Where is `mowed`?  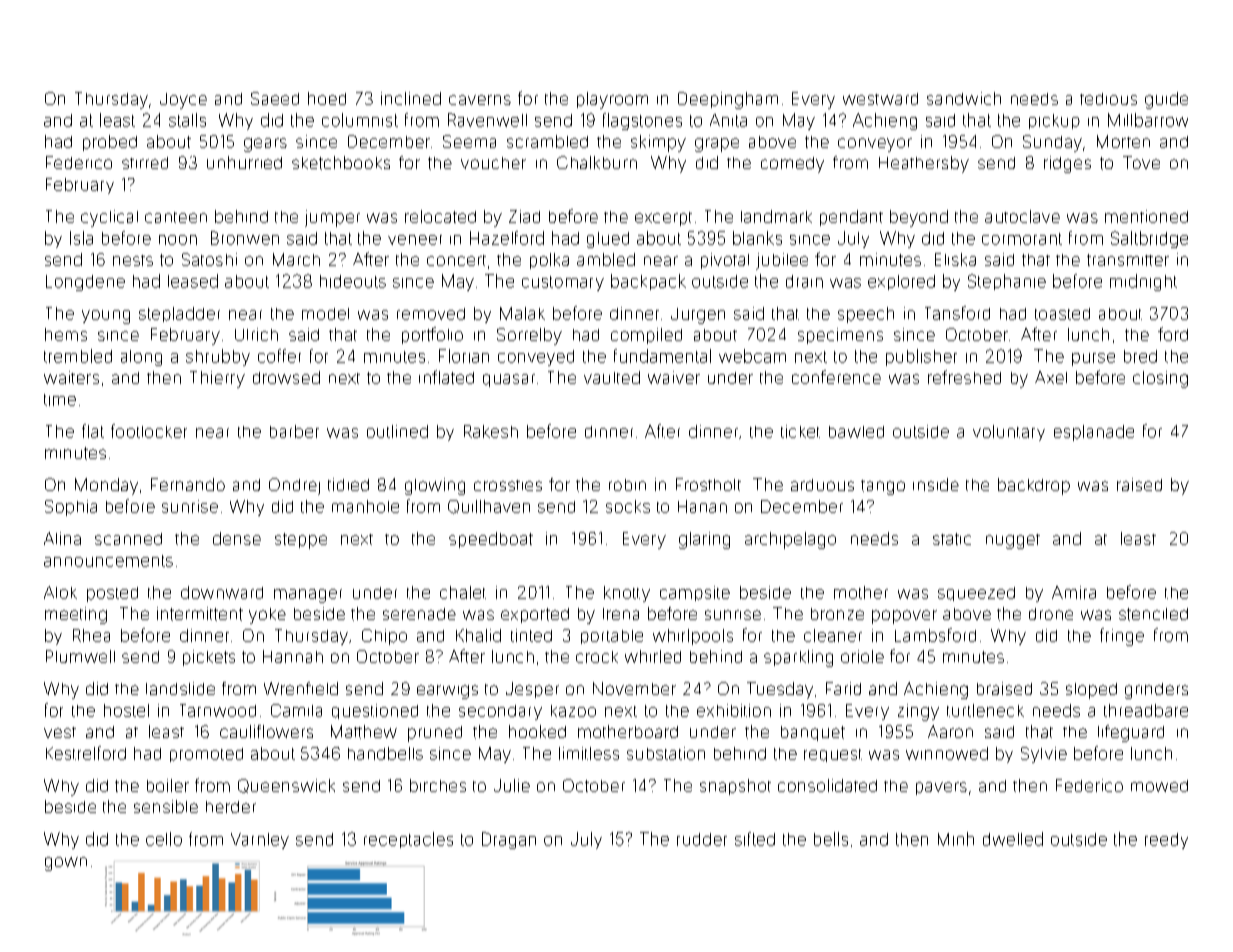 mowed is located at coordinates (1159, 786).
